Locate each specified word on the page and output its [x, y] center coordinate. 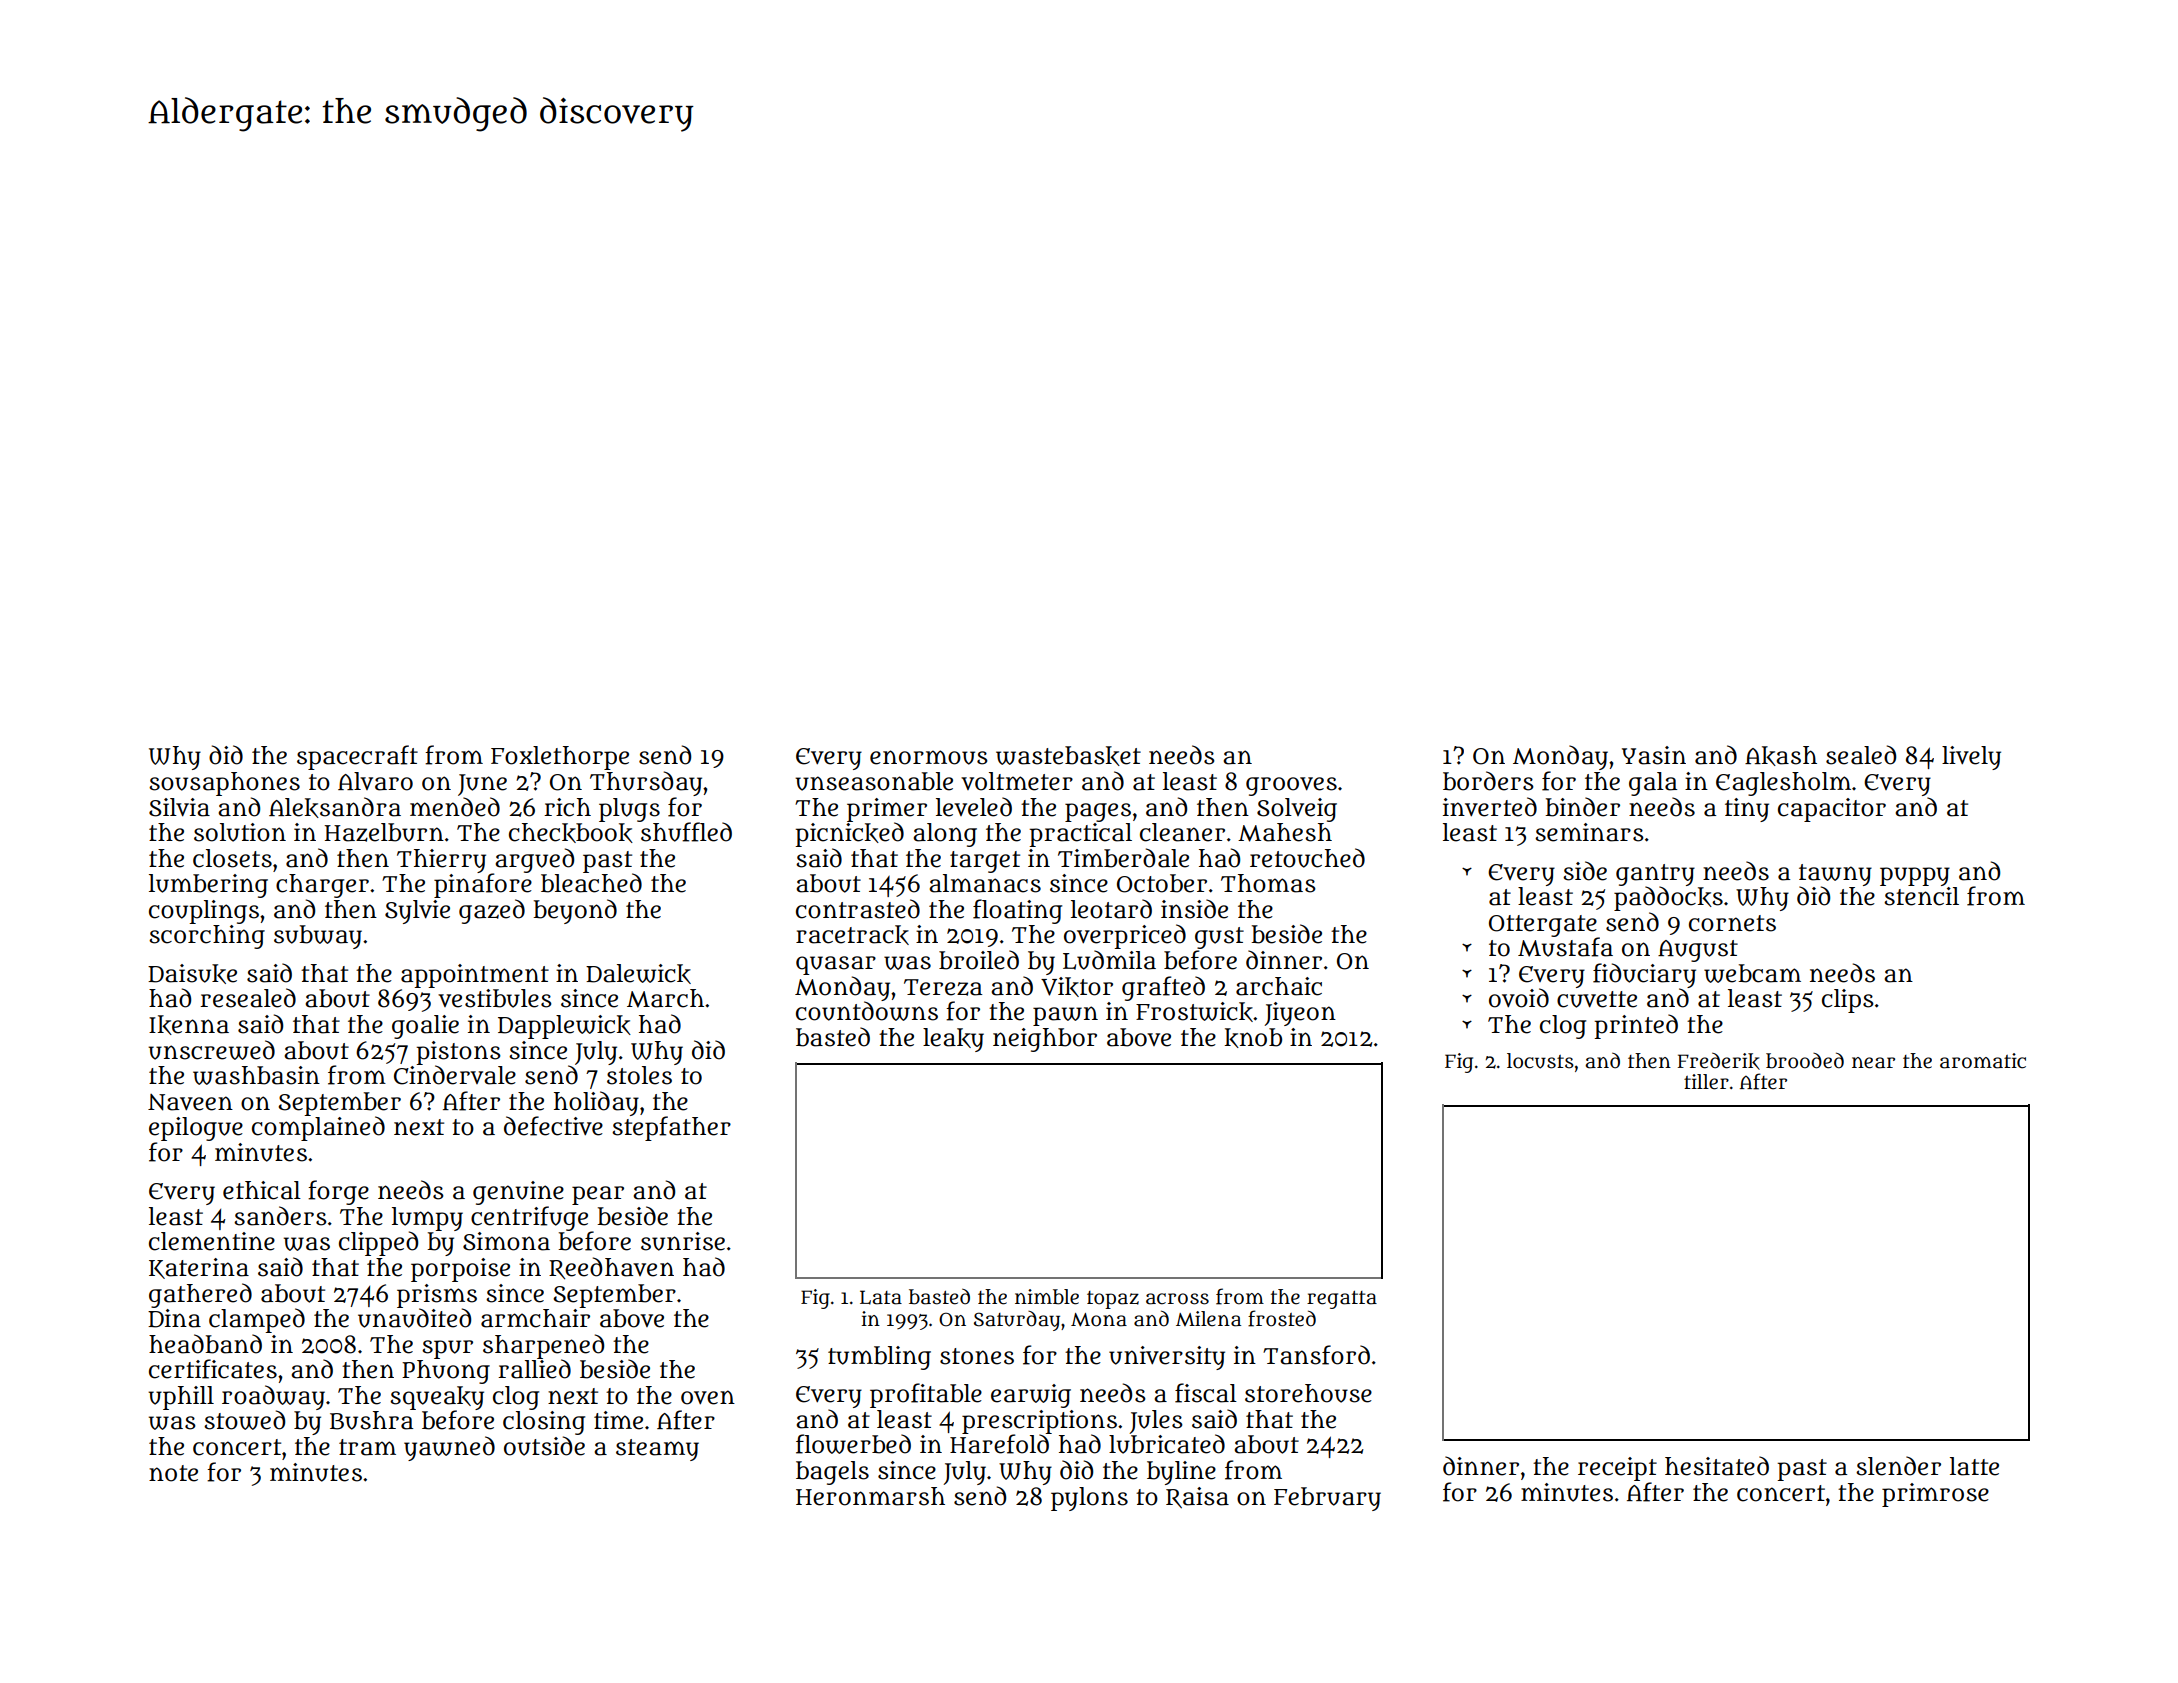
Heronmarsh [870, 1496]
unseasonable [874, 781]
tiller [1706, 1082]
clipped [378, 1243]
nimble [1047, 1297]
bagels [832, 1473]
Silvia [179, 807]
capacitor [1832, 810]
